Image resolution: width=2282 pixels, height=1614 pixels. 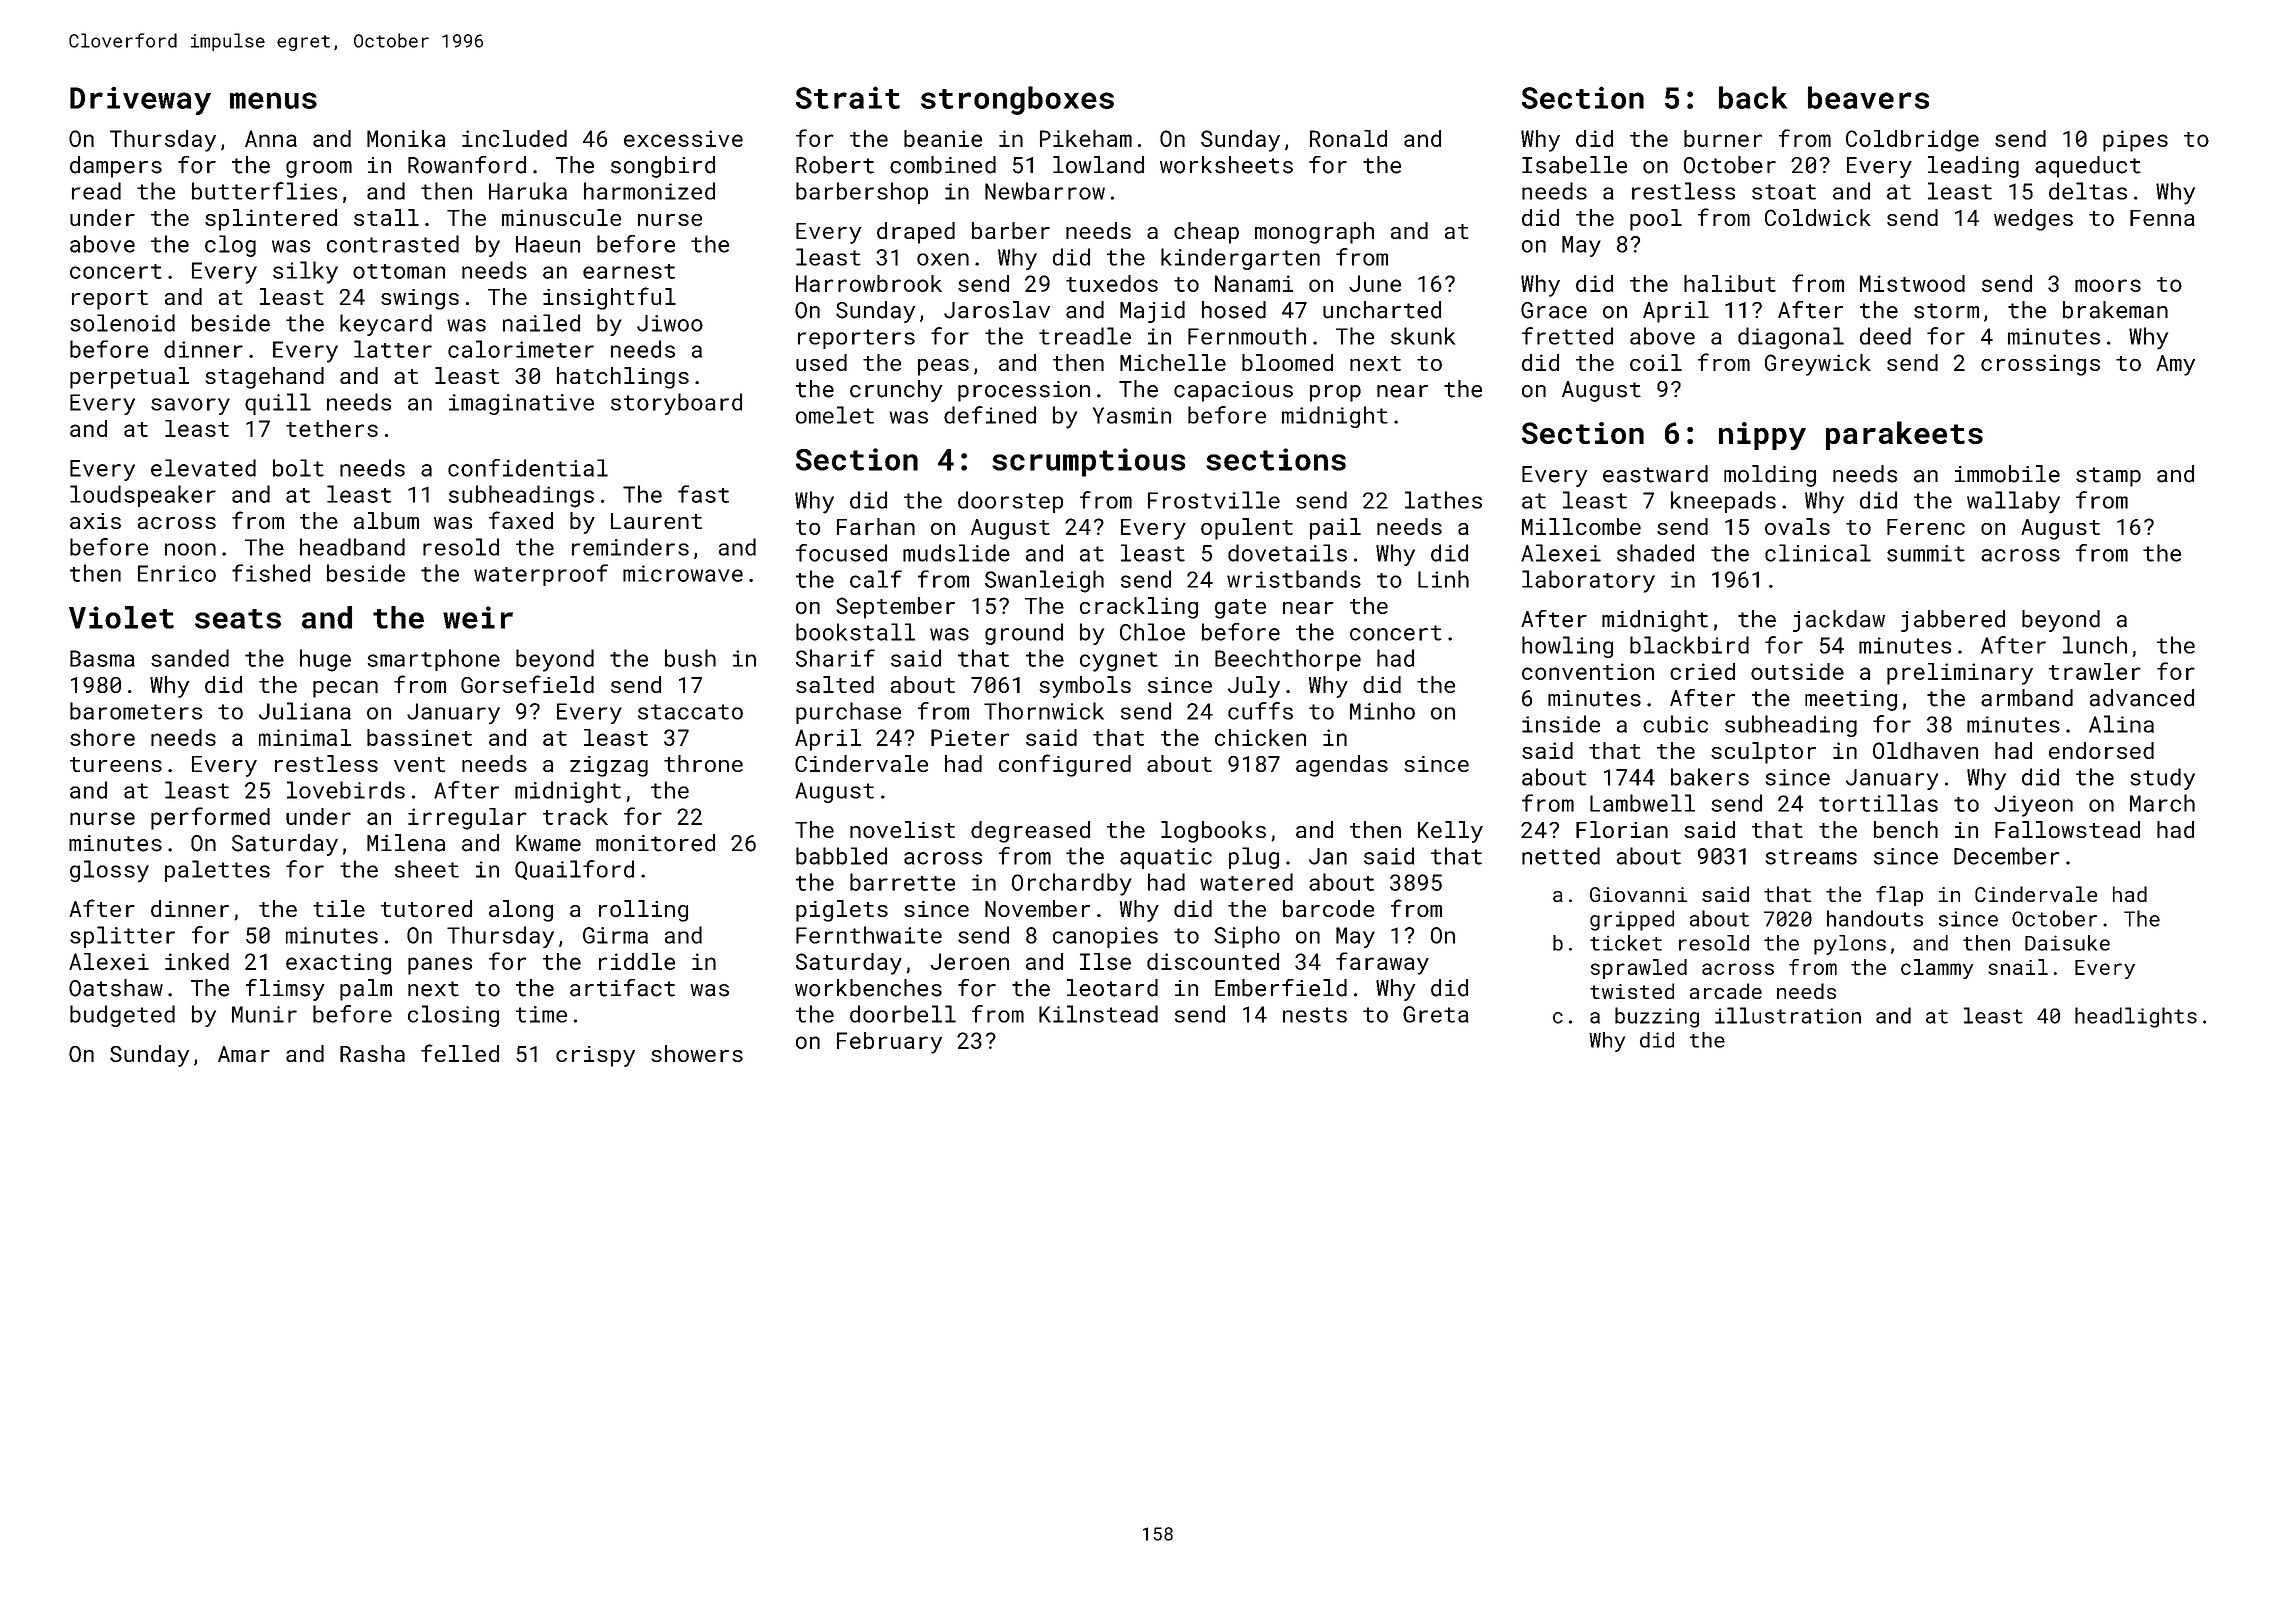 I want to click on gripped, so click(x=1632, y=920).
